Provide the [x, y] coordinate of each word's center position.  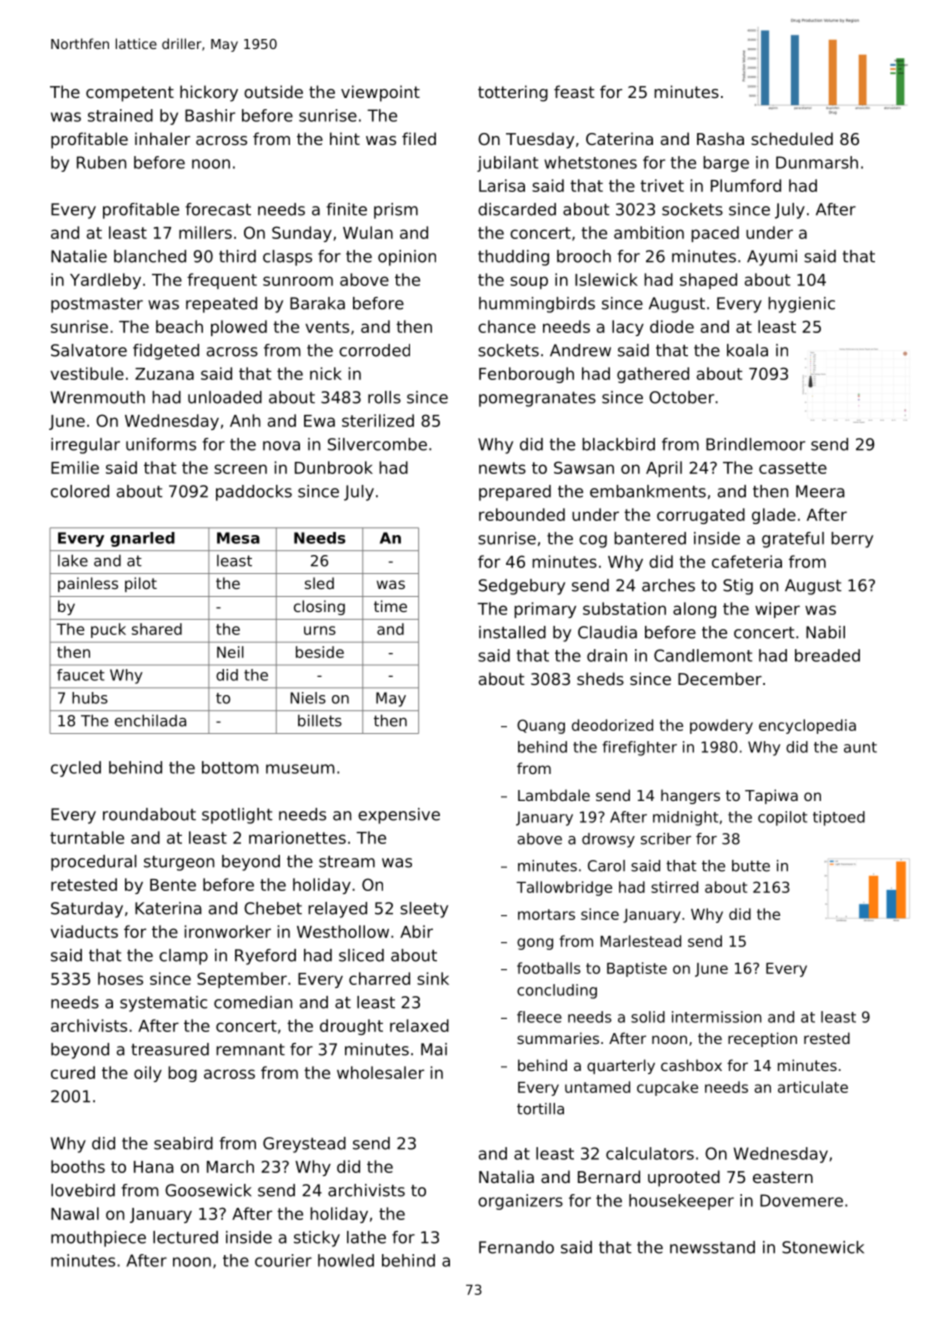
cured [73, 1072]
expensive [399, 816]
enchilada [150, 720]
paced [715, 234]
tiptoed [839, 818]
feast [574, 91]
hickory [209, 93]
